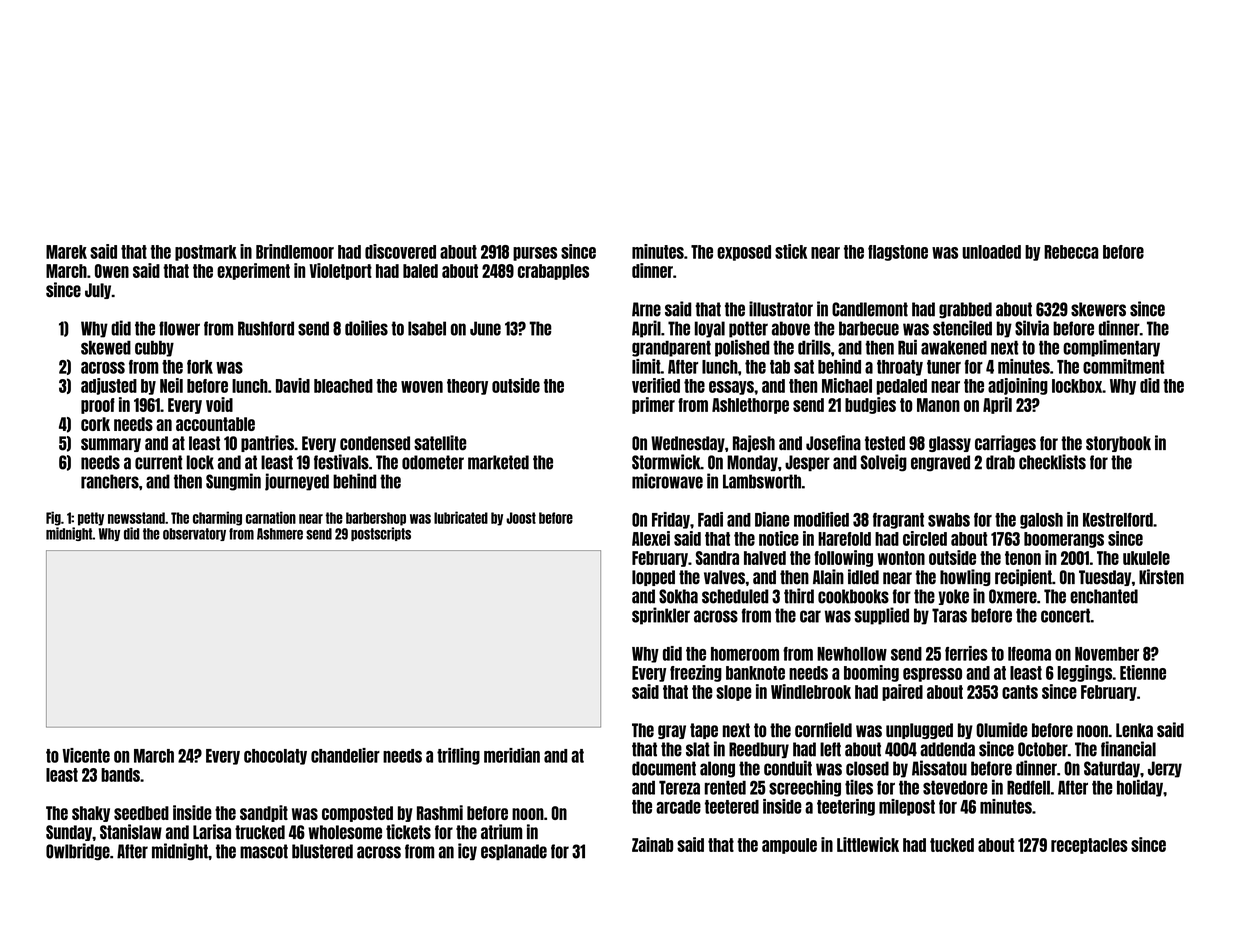 The image size is (1233, 952). Describe the element at coordinates (194, 534) in the image. I see `observatory` at that location.
